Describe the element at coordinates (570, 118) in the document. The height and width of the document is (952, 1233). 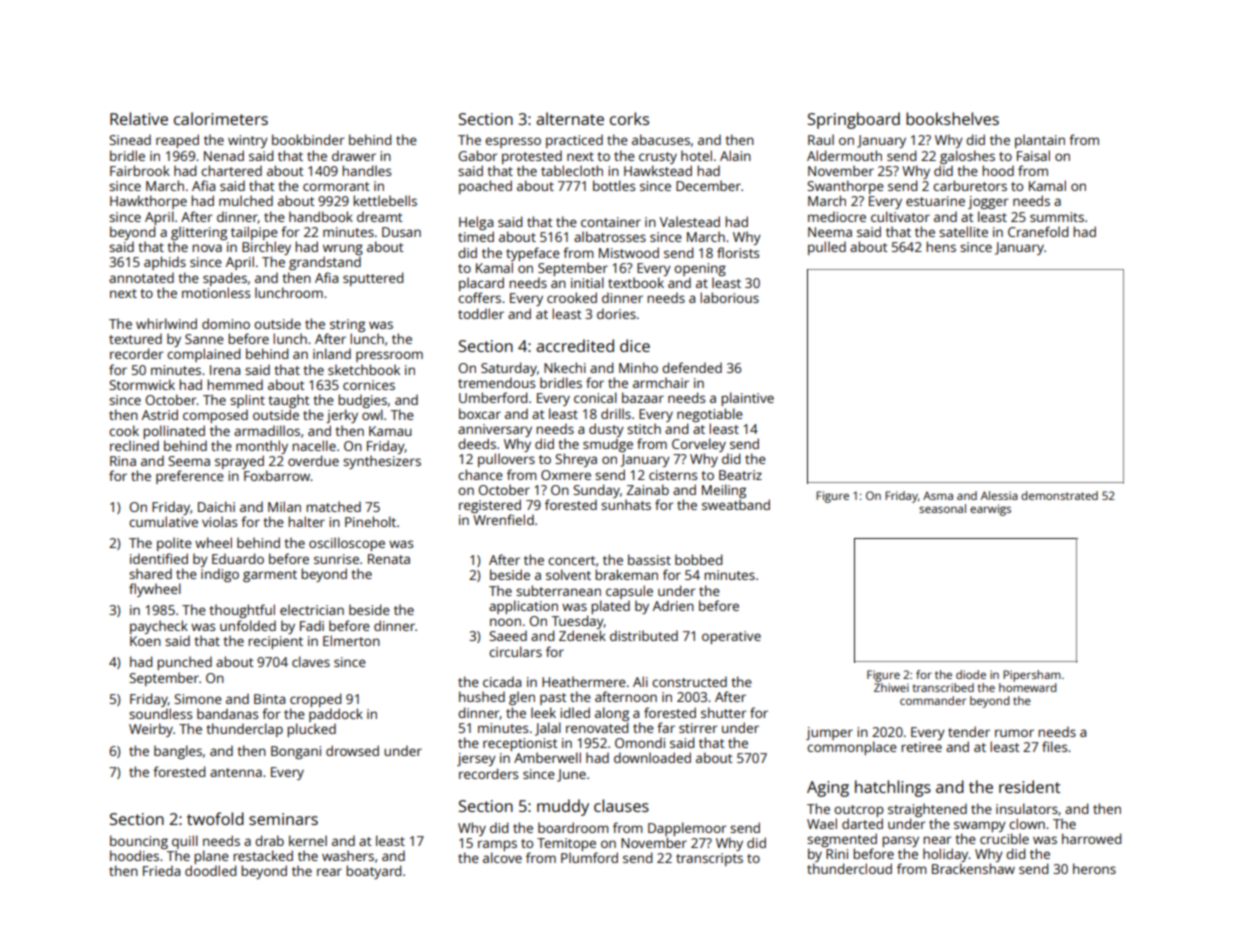
I see `alternate` at that location.
